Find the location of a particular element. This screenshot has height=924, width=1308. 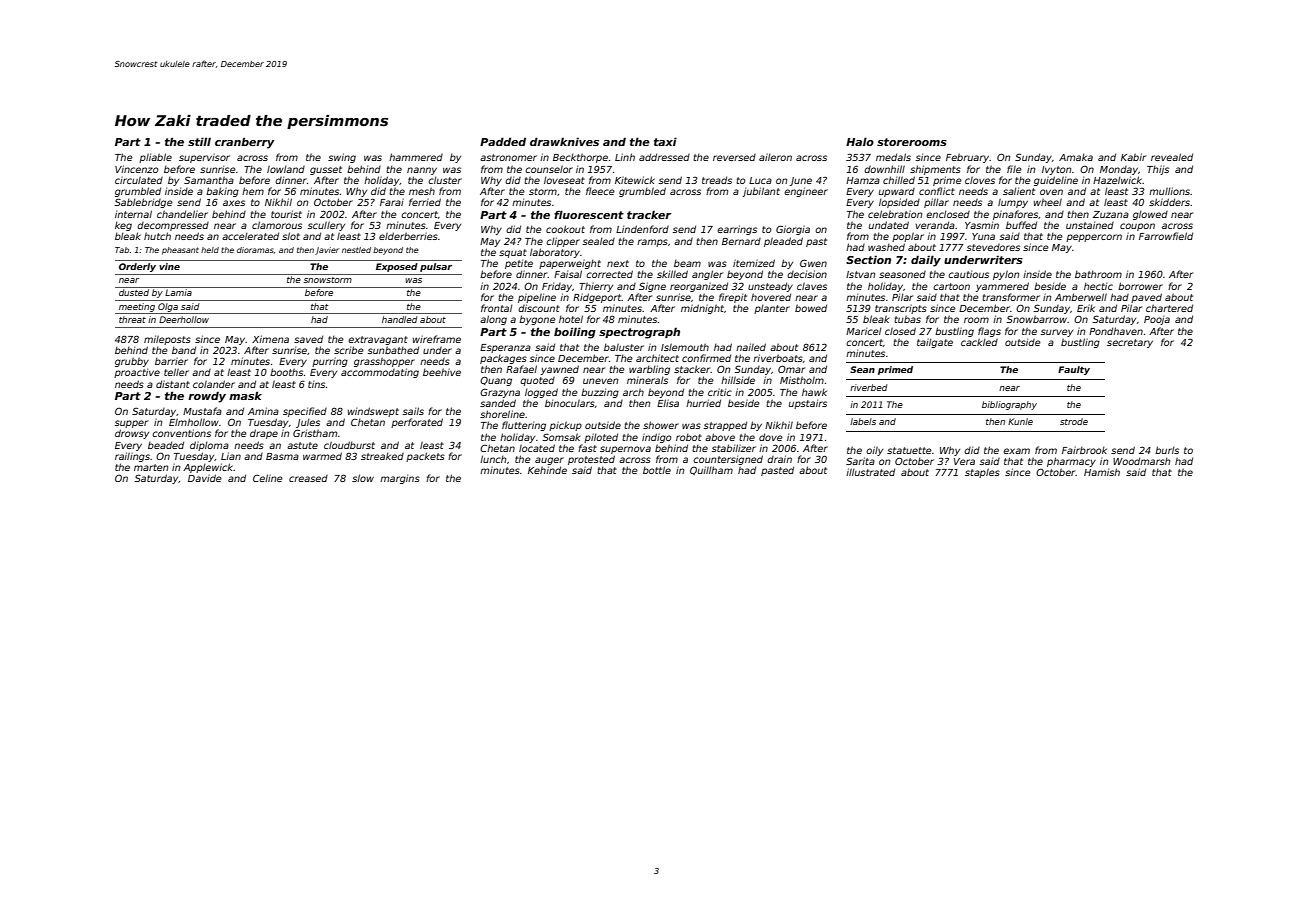

Lindenford is located at coordinates (642, 229).
